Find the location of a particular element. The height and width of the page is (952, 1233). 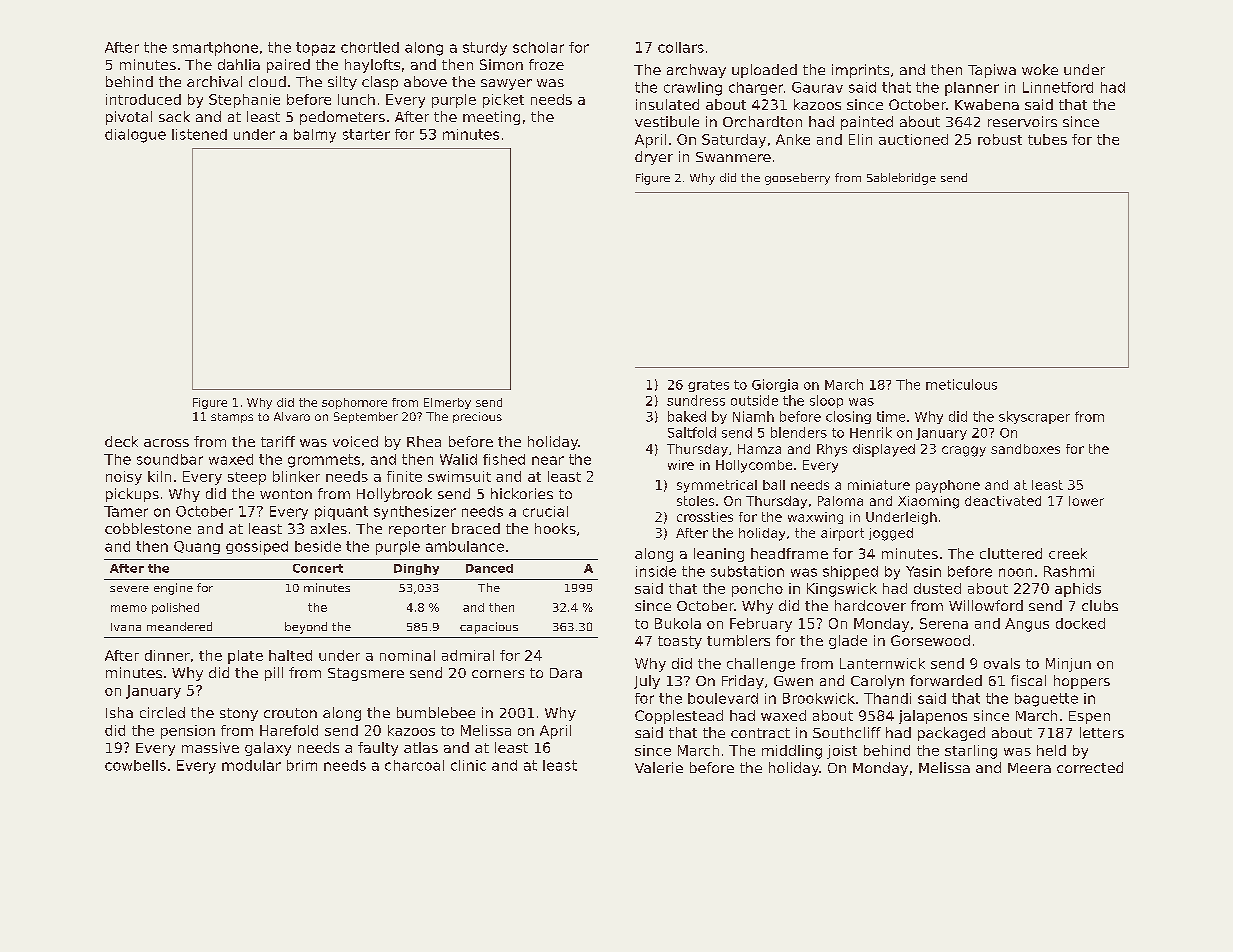

meticulous is located at coordinates (961, 384).
